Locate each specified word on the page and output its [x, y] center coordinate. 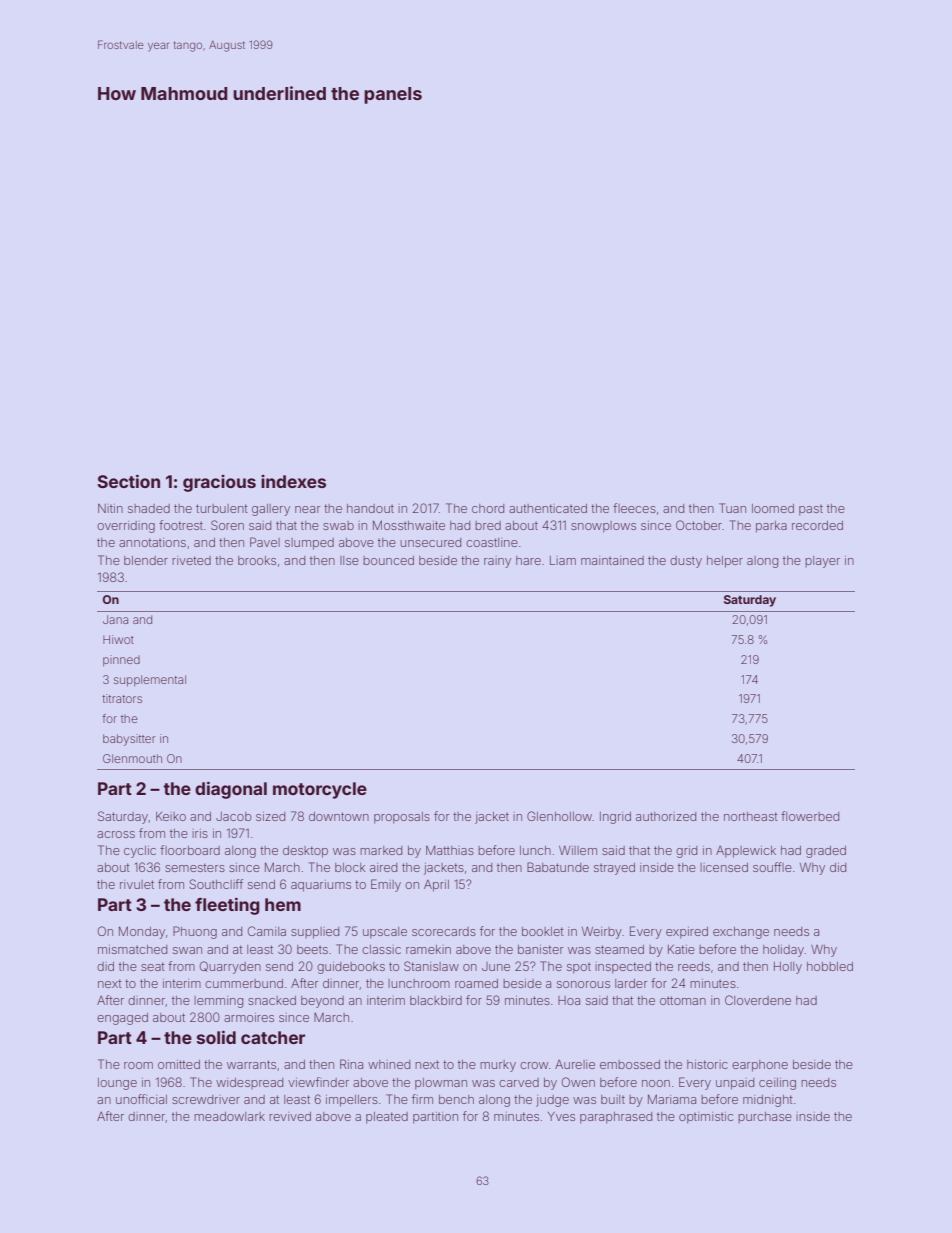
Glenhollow [559, 816]
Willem [578, 850]
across [116, 834]
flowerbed [810, 816]
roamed [476, 983]
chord [488, 508]
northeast [751, 816]
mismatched [132, 949]
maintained [612, 560]
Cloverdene [758, 1000]
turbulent [222, 508]
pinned [121, 660]
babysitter [129, 740]
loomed [773, 508]
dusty [686, 562]
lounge [117, 1084]
